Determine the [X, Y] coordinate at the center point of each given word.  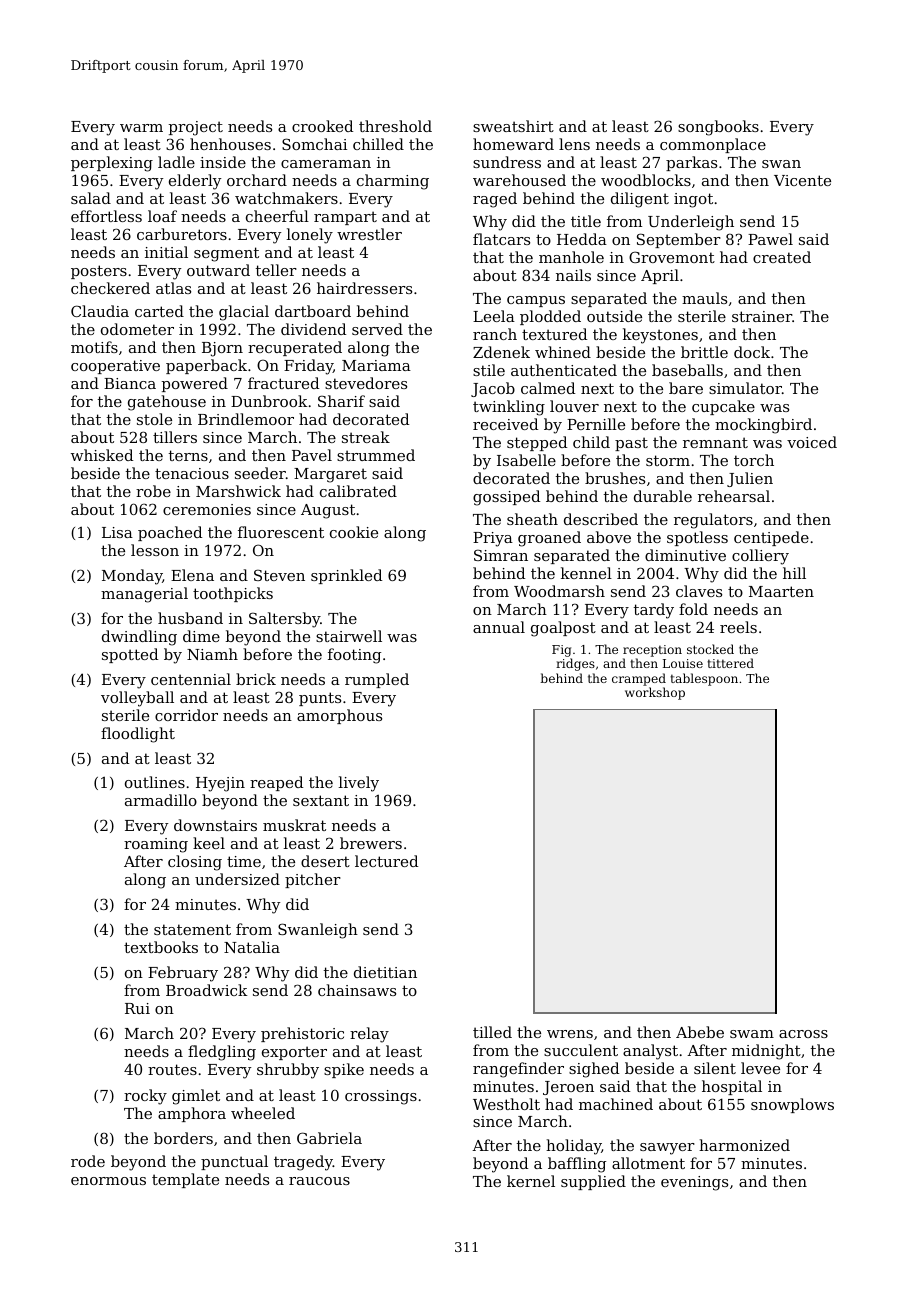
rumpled [377, 680]
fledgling [222, 1053]
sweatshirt [513, 126]
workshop [655, 693]
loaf [162, 216]
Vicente [802, 180]
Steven [279, 575]
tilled [492, 1032]
